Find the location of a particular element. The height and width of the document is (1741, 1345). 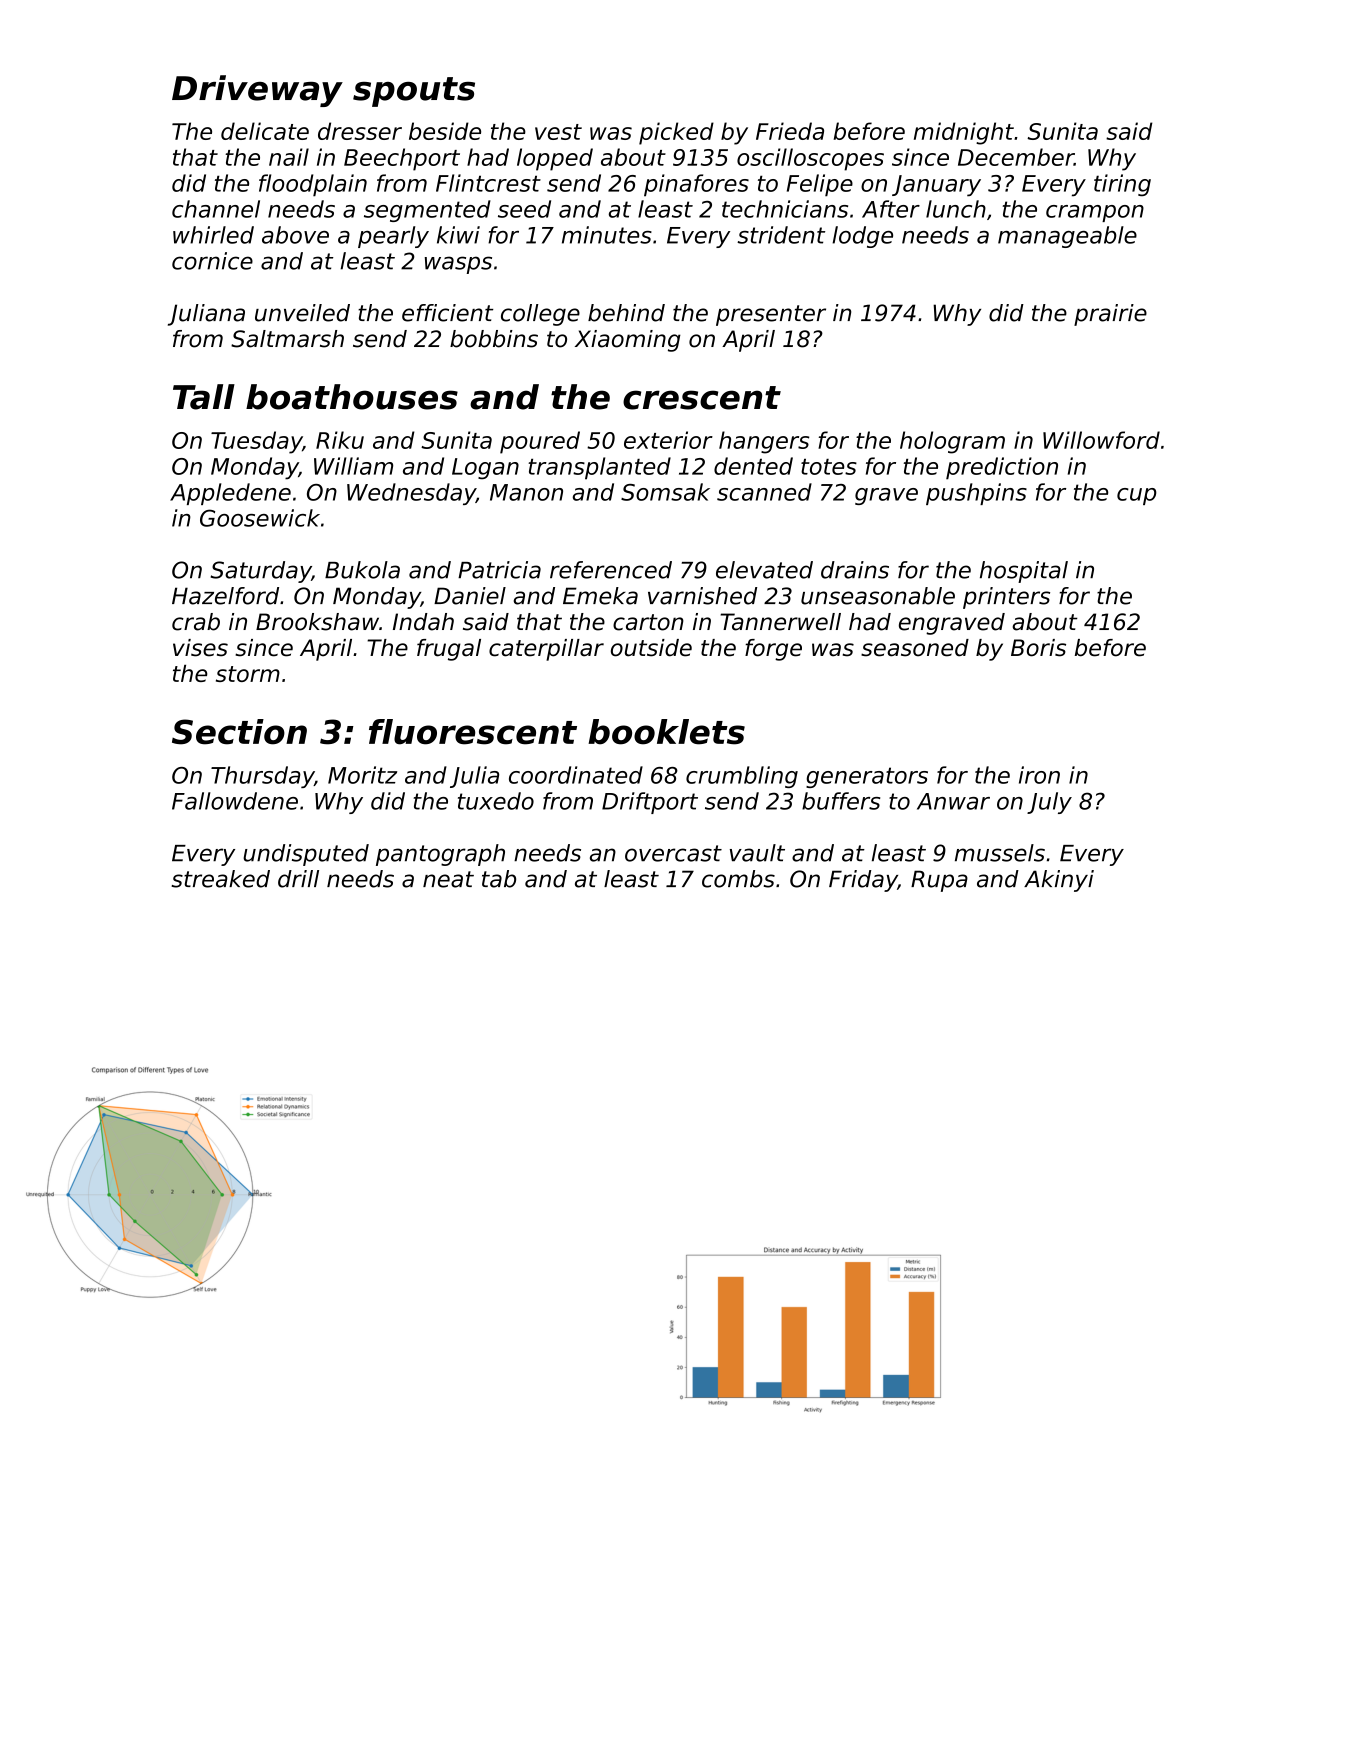

Boris is located at coordinates (1038, 648).
